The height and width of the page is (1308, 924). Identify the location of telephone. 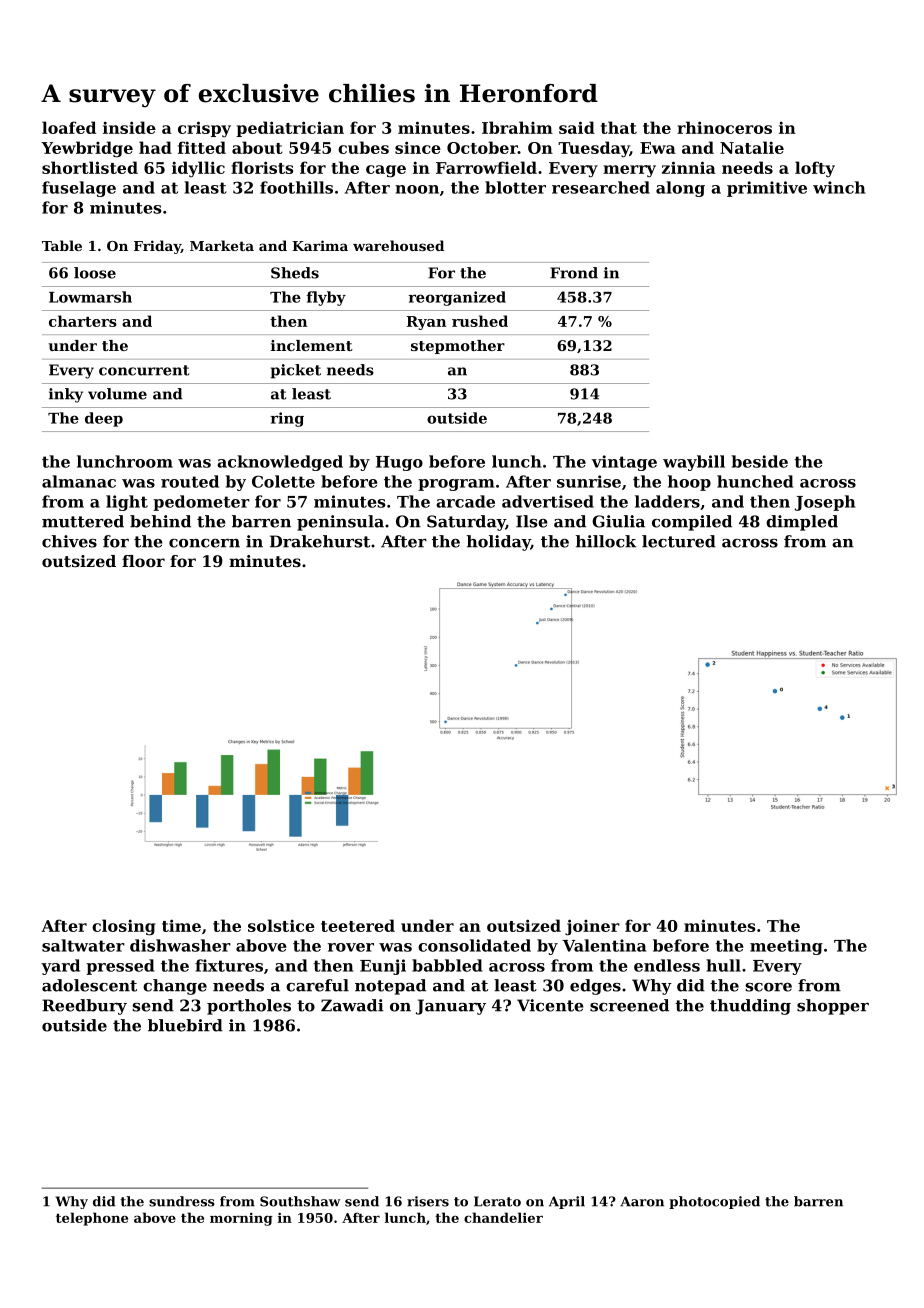
(92, 1219).
